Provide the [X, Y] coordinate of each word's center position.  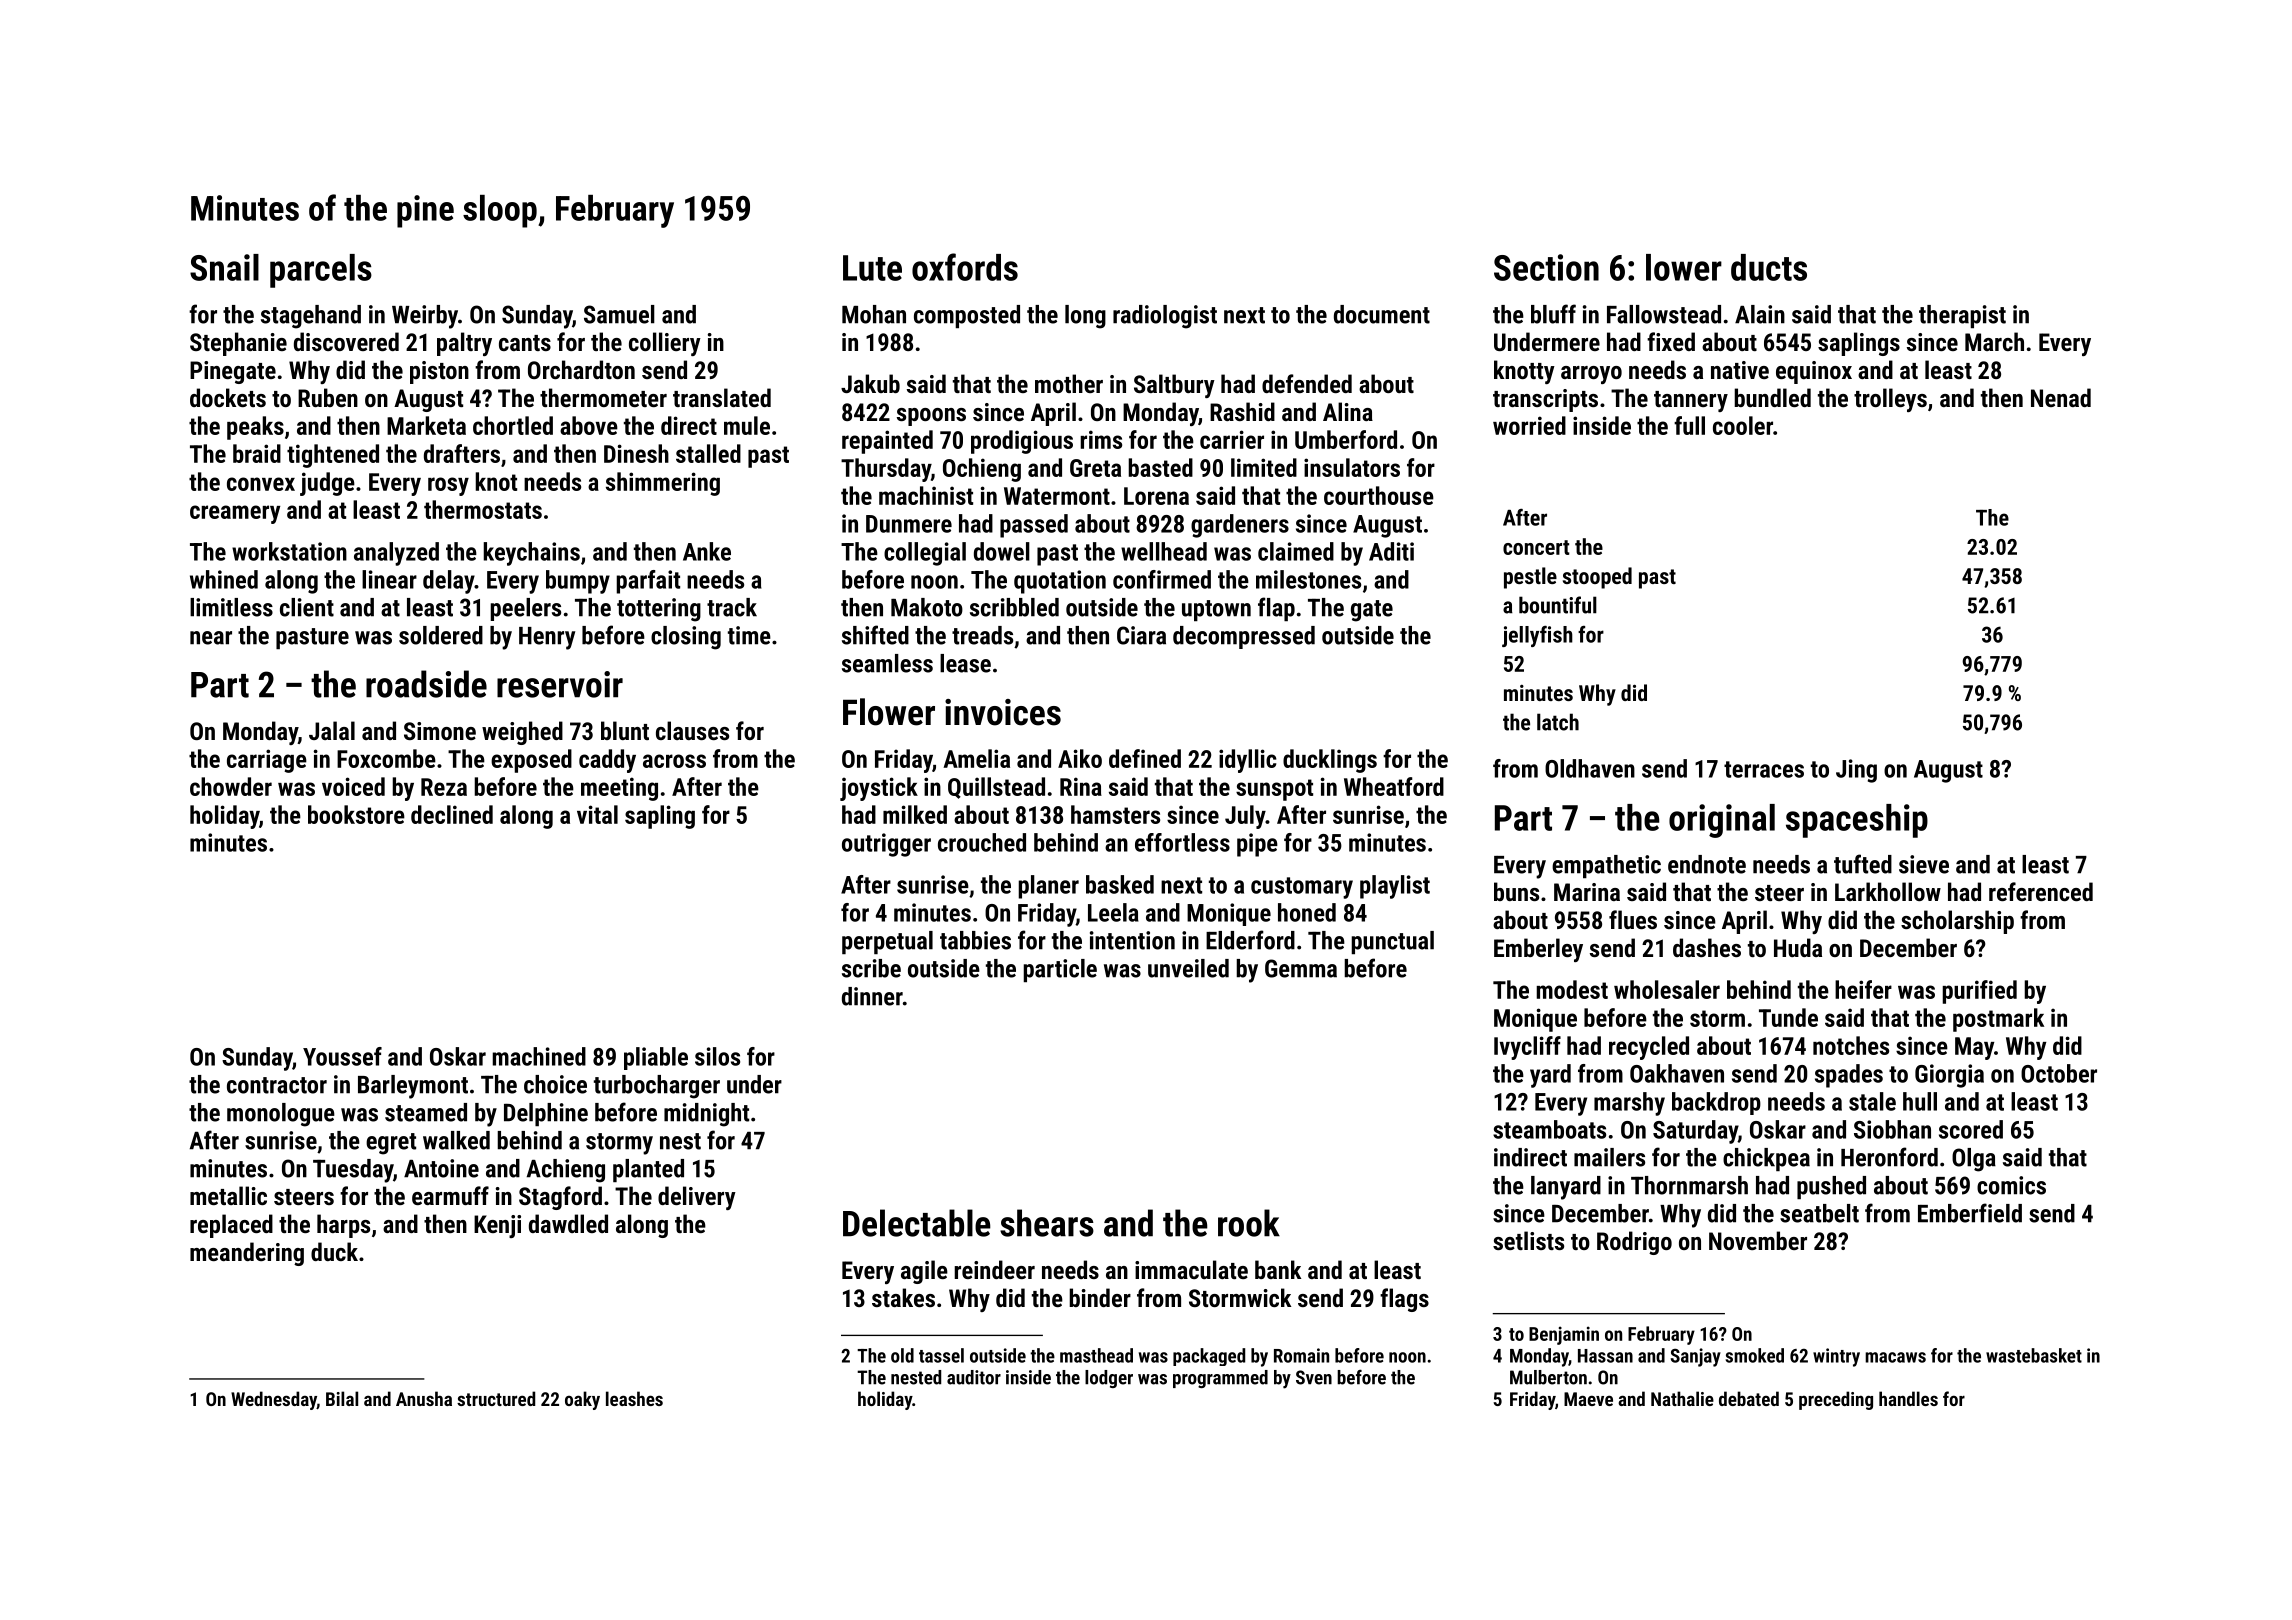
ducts [1769, 267]
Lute [872, 268]
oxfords [965, 267]
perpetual [887, 942]
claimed [1296, 551]
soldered [441, 635]
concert [1536, 547]
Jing [1856, 771]
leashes [634, 1398]
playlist [1395, 887]
